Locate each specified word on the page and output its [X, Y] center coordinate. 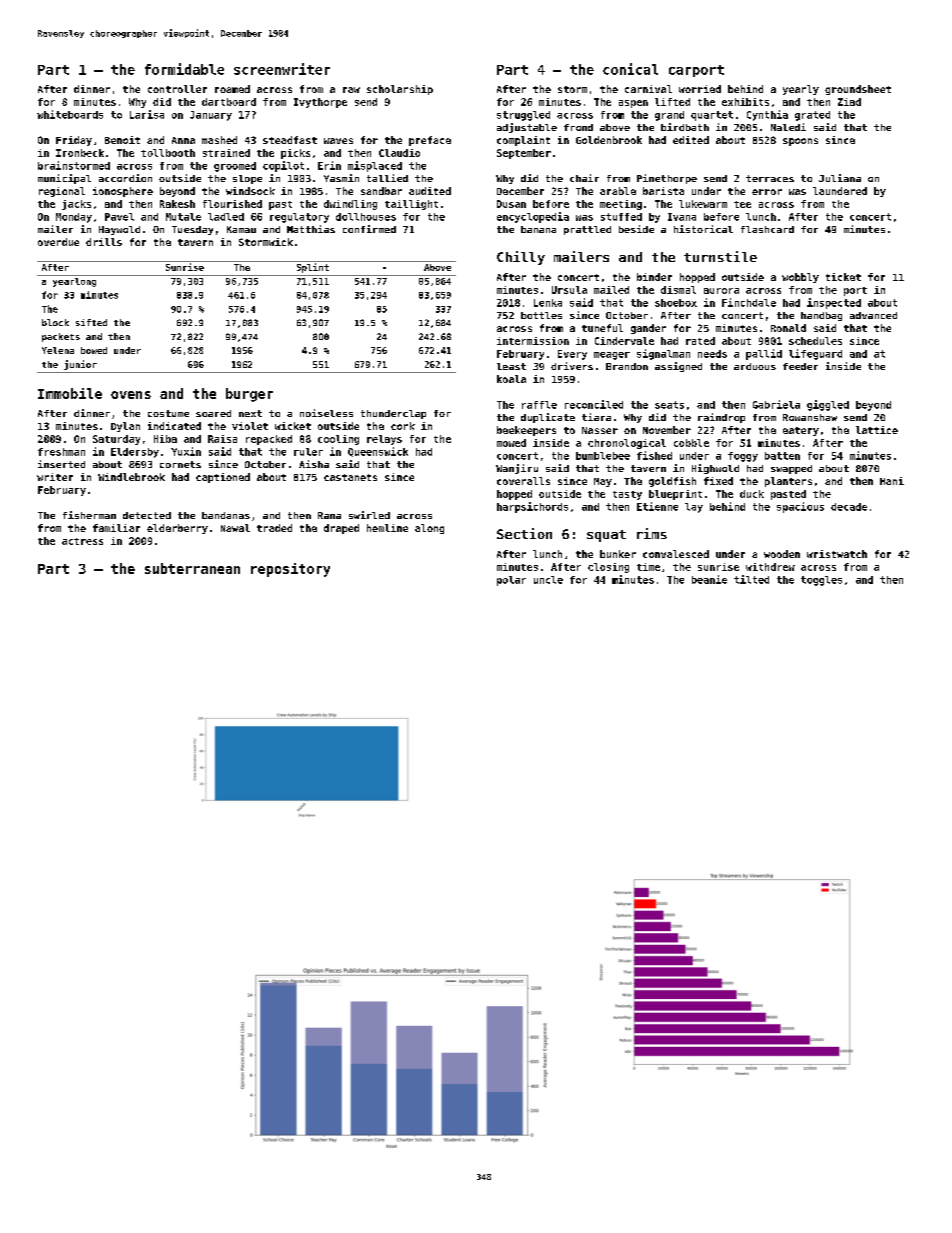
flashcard [767, 229]
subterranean [192, 568]
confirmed [369, 229]
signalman [663, 354]
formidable [184, 69]
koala [511, 379]
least [511, 366]
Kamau [241, 229]
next [250, 413]
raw [351, 90]
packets [61, 337]
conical [630, 69]
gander [648, 329]
